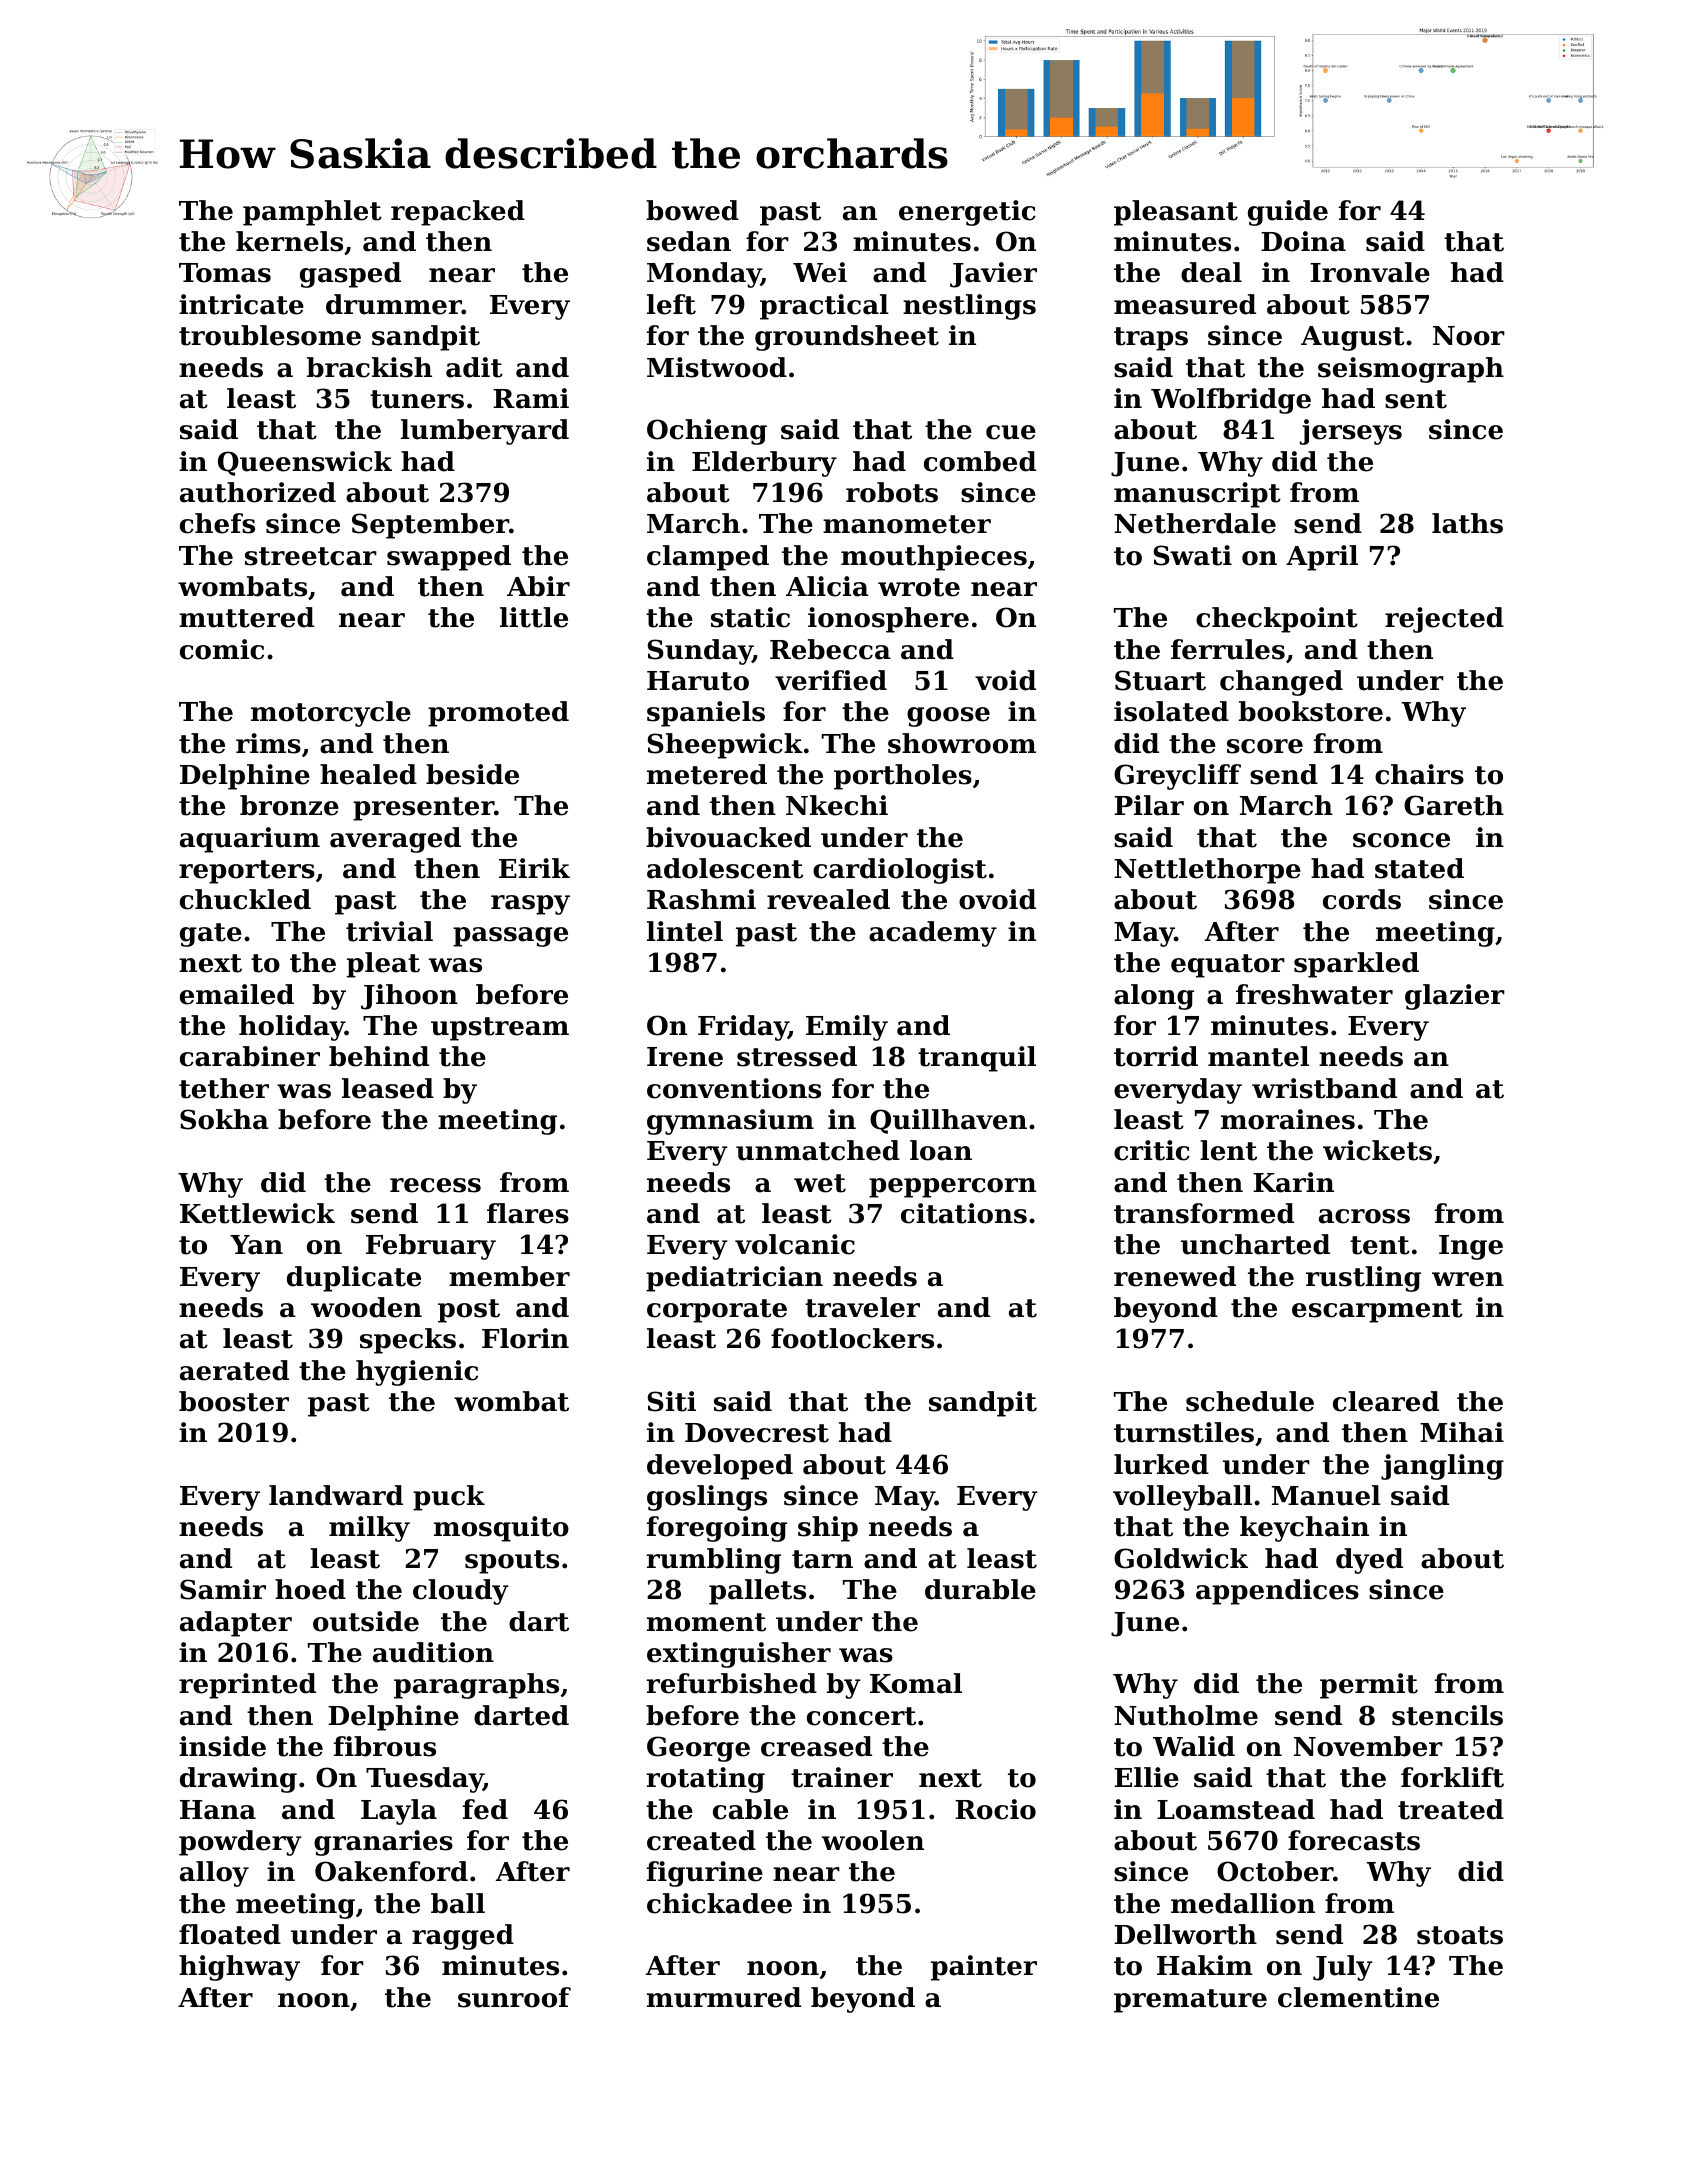  I want to click on booster, so click(234, 1401).
